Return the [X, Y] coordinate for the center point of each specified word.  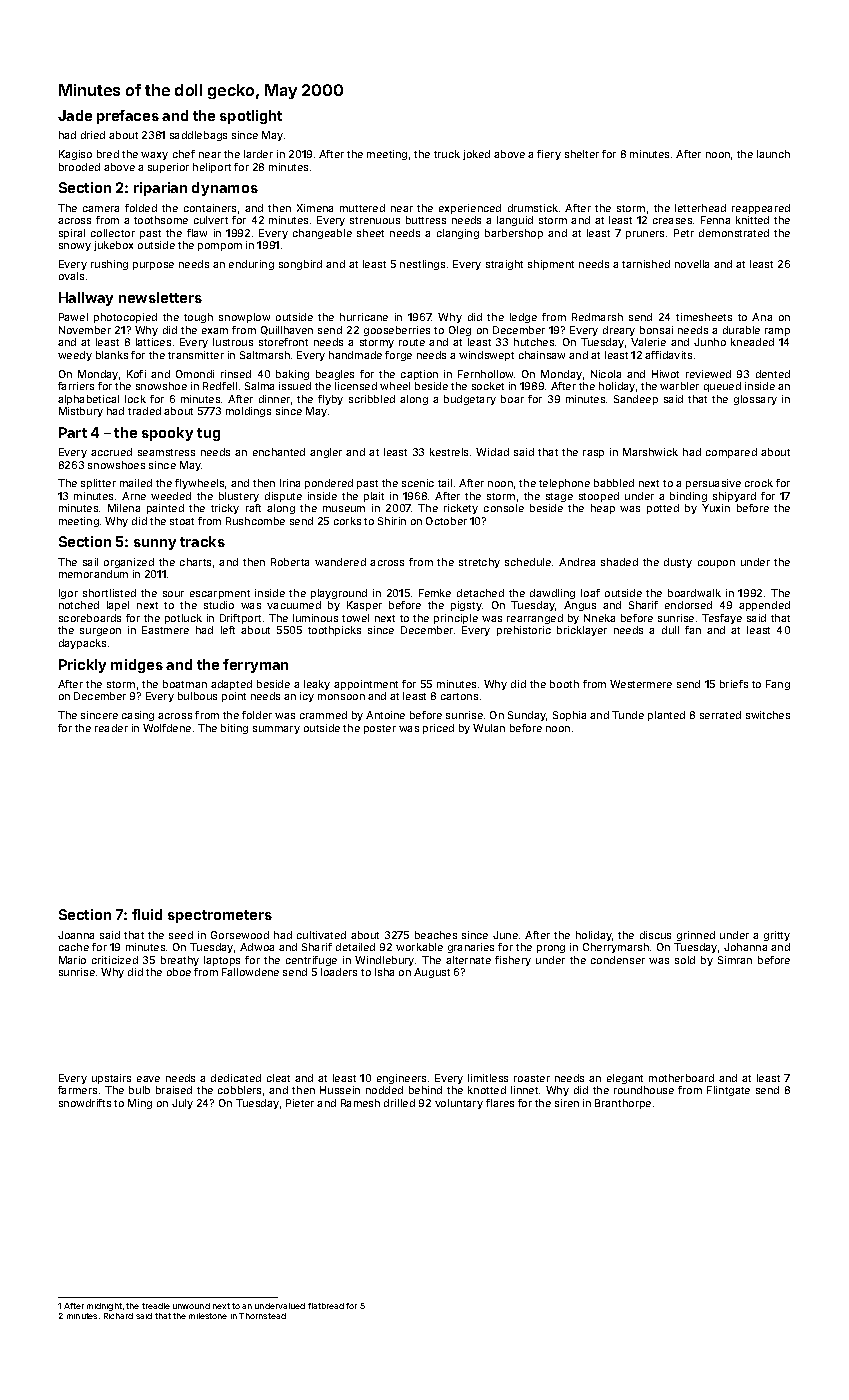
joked [476, 155]
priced [438, 729]
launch [773, 154]
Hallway [86, 299]
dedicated [236, 1078]
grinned [696, 936]
